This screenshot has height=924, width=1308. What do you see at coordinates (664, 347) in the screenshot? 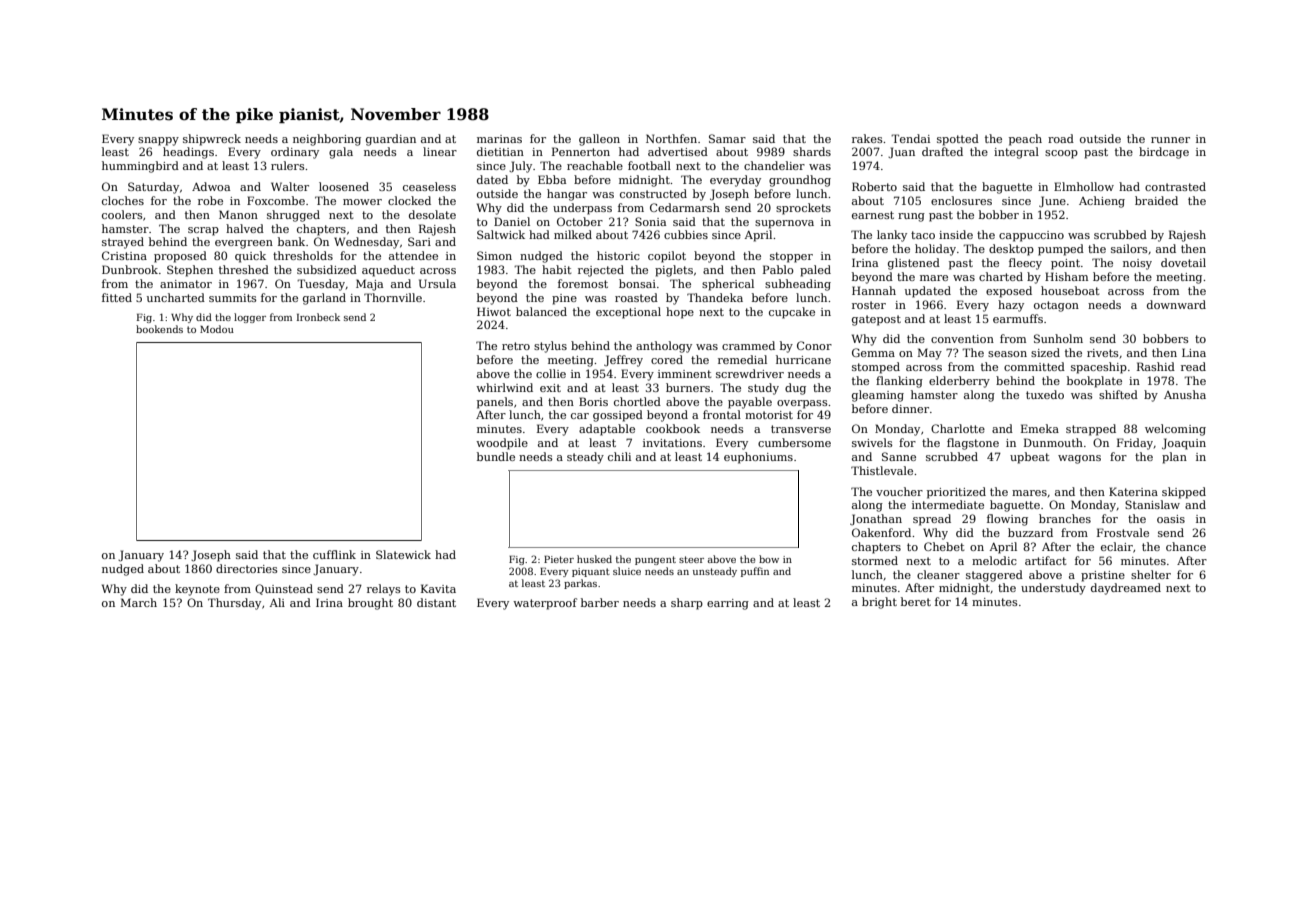
I see `anthology` at bounding box center [664, 347].
